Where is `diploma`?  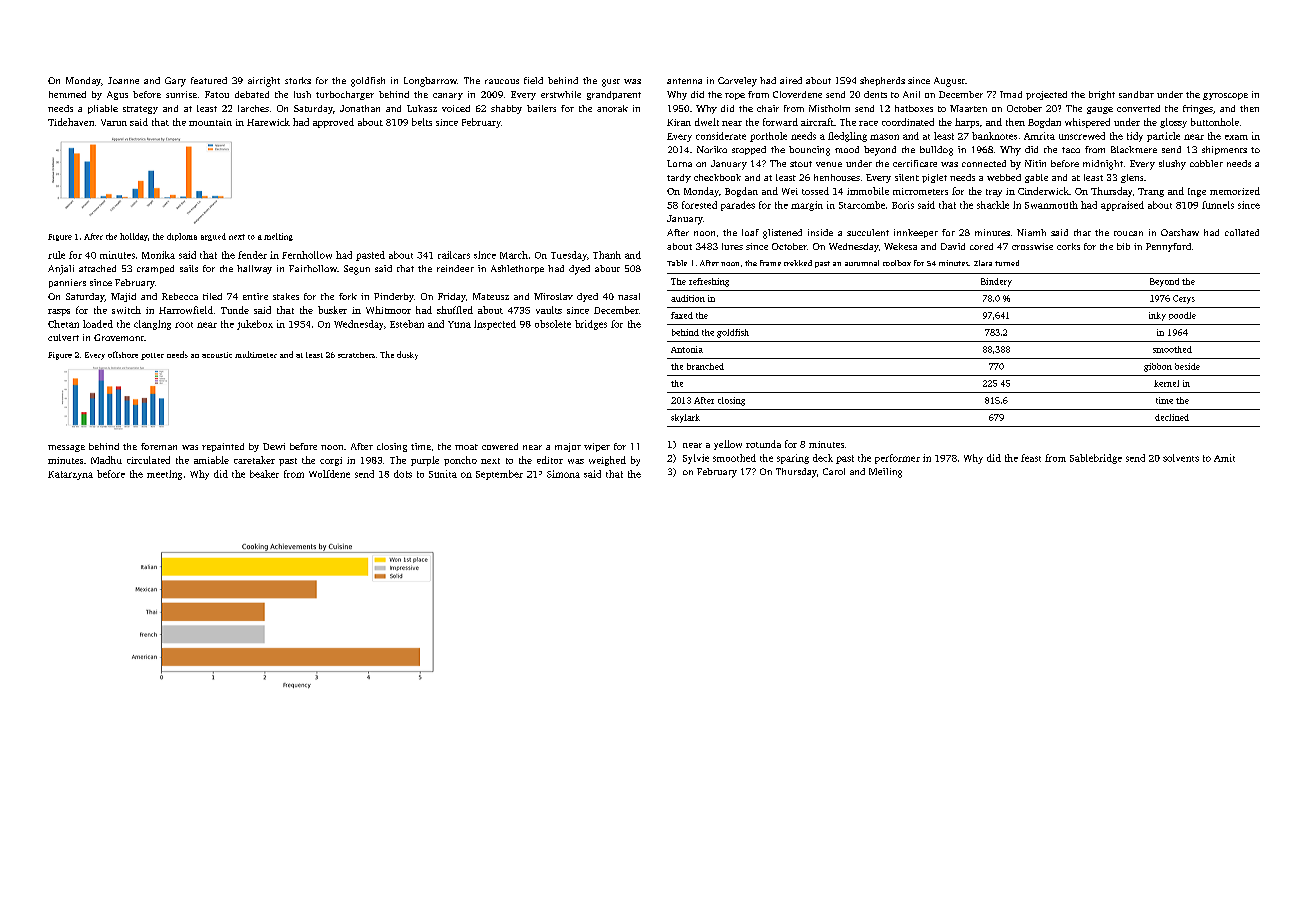
diploma is located at coordinates (182, 237).
